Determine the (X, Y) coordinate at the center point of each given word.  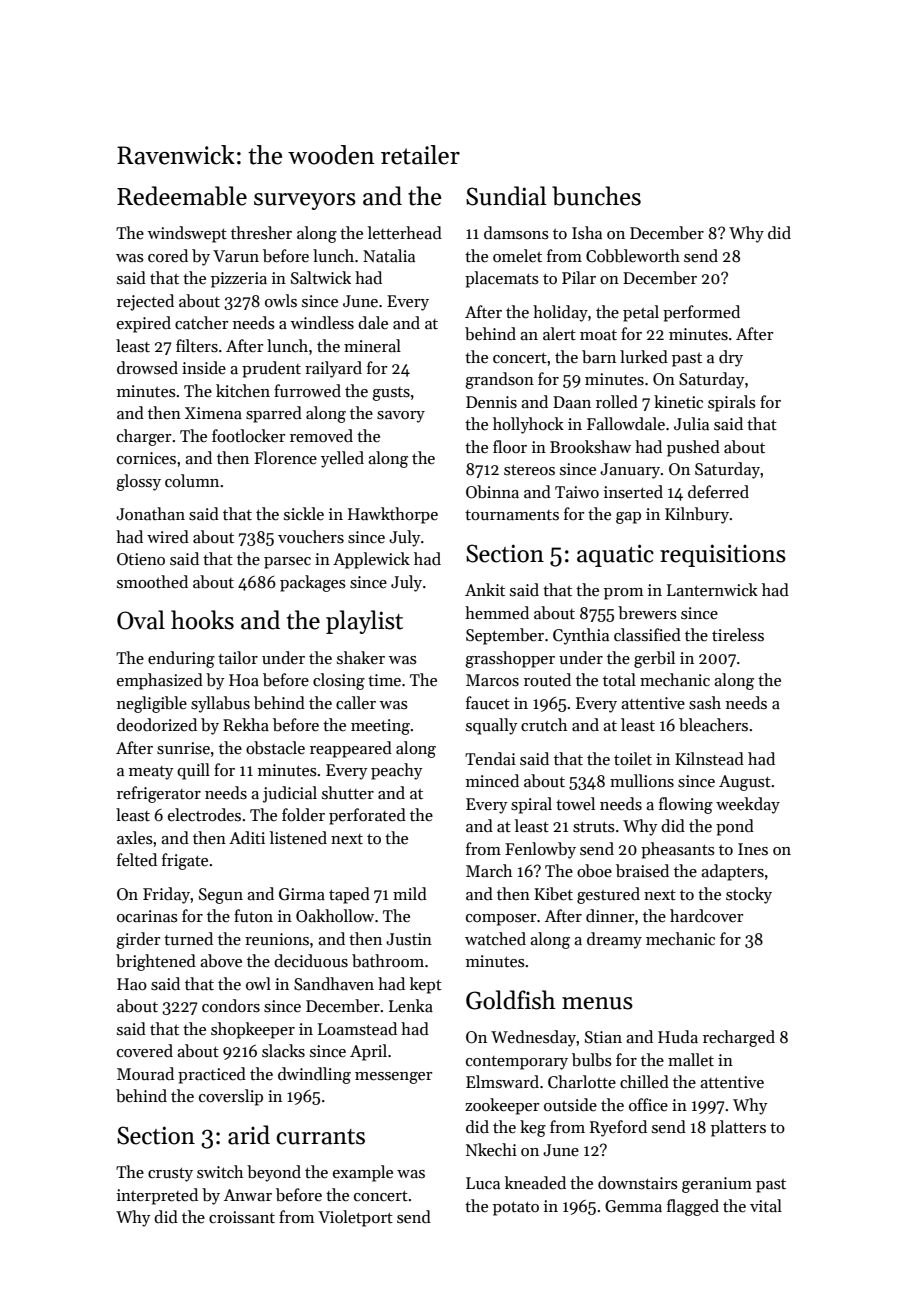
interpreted (157, 1196)
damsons (516, 233)
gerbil (654, 659)
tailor (238, 658)
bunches (596, 196)
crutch (544, 725)
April (368, 1052)
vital (766, 1206)
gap (628, 518)
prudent (271, 369)
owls (281, 301)
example (363, 1173)
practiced (212, 1075)
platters (738, 1128)
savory (401, 417)
